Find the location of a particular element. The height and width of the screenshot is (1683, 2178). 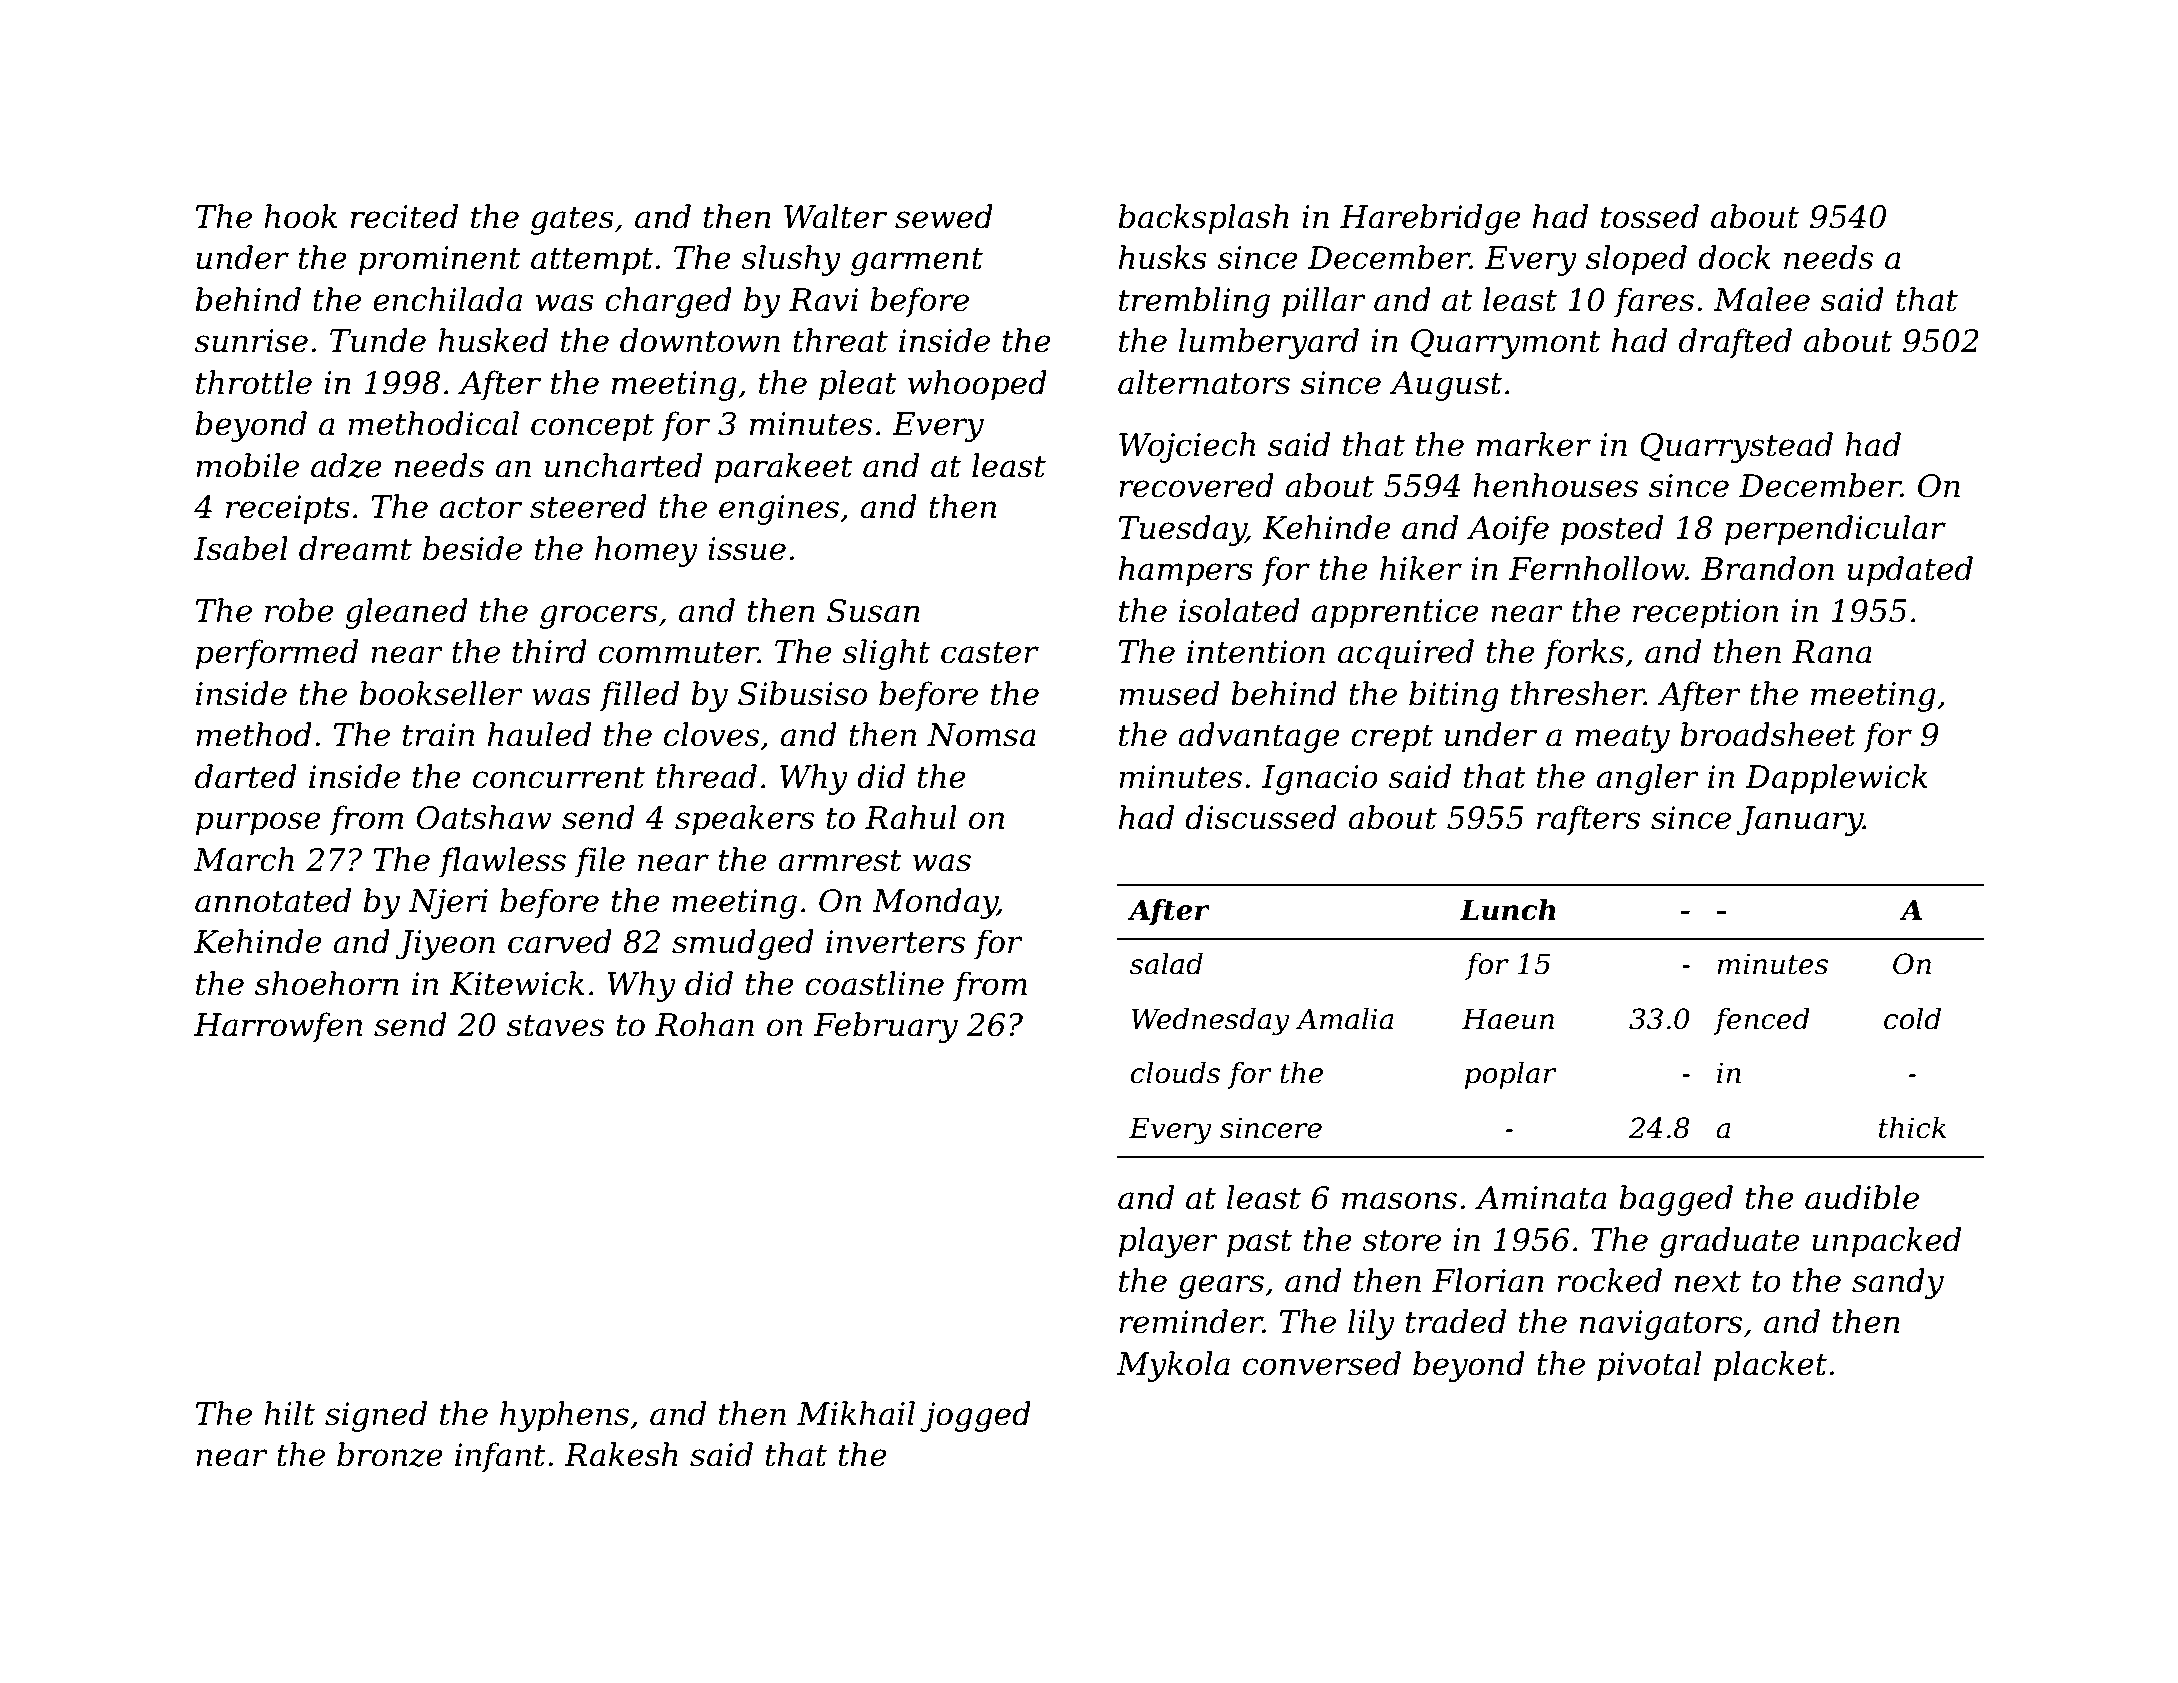

January is located at coordinates (1800, 821).
